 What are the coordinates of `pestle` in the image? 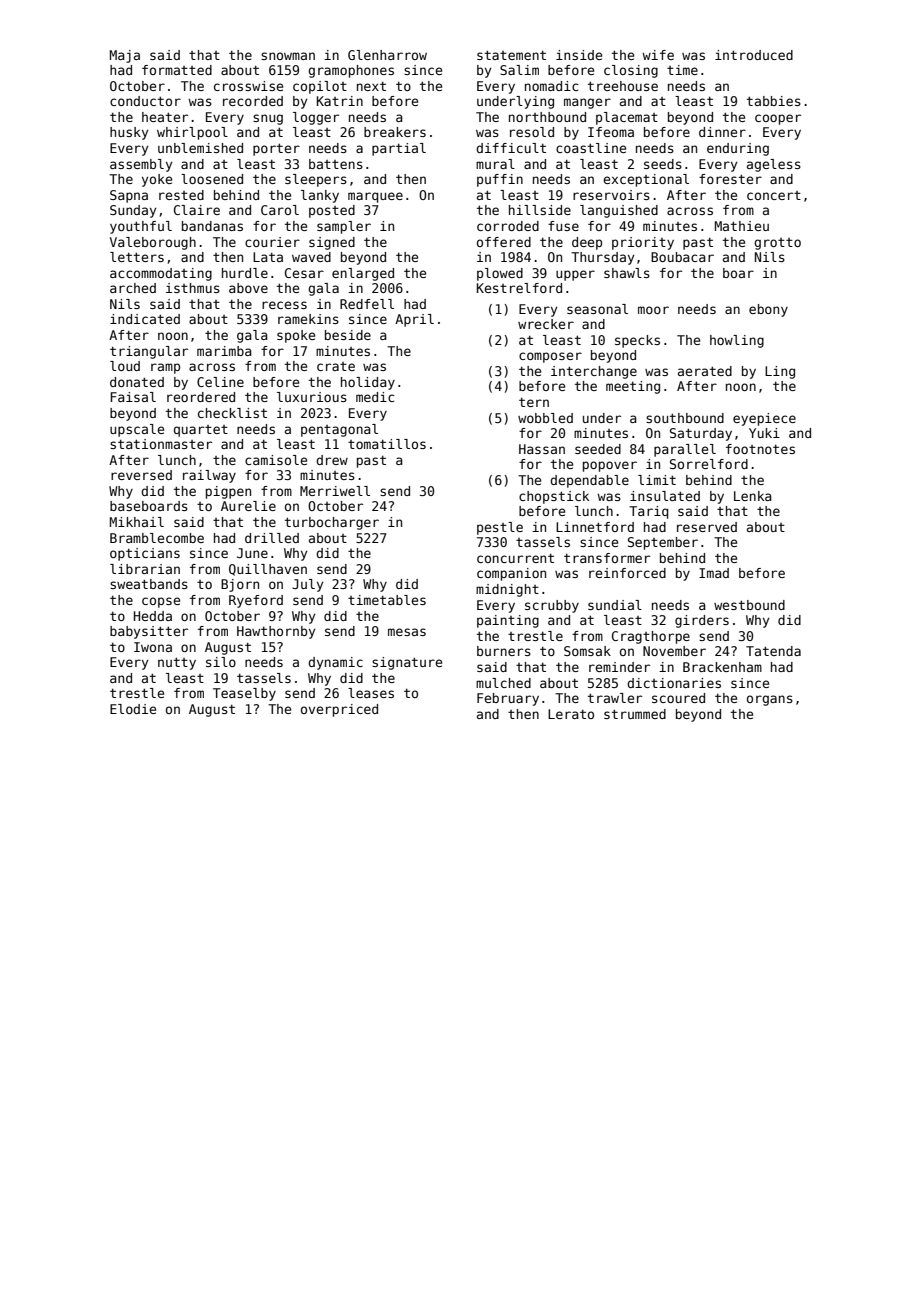 It's located at (500, 528).
